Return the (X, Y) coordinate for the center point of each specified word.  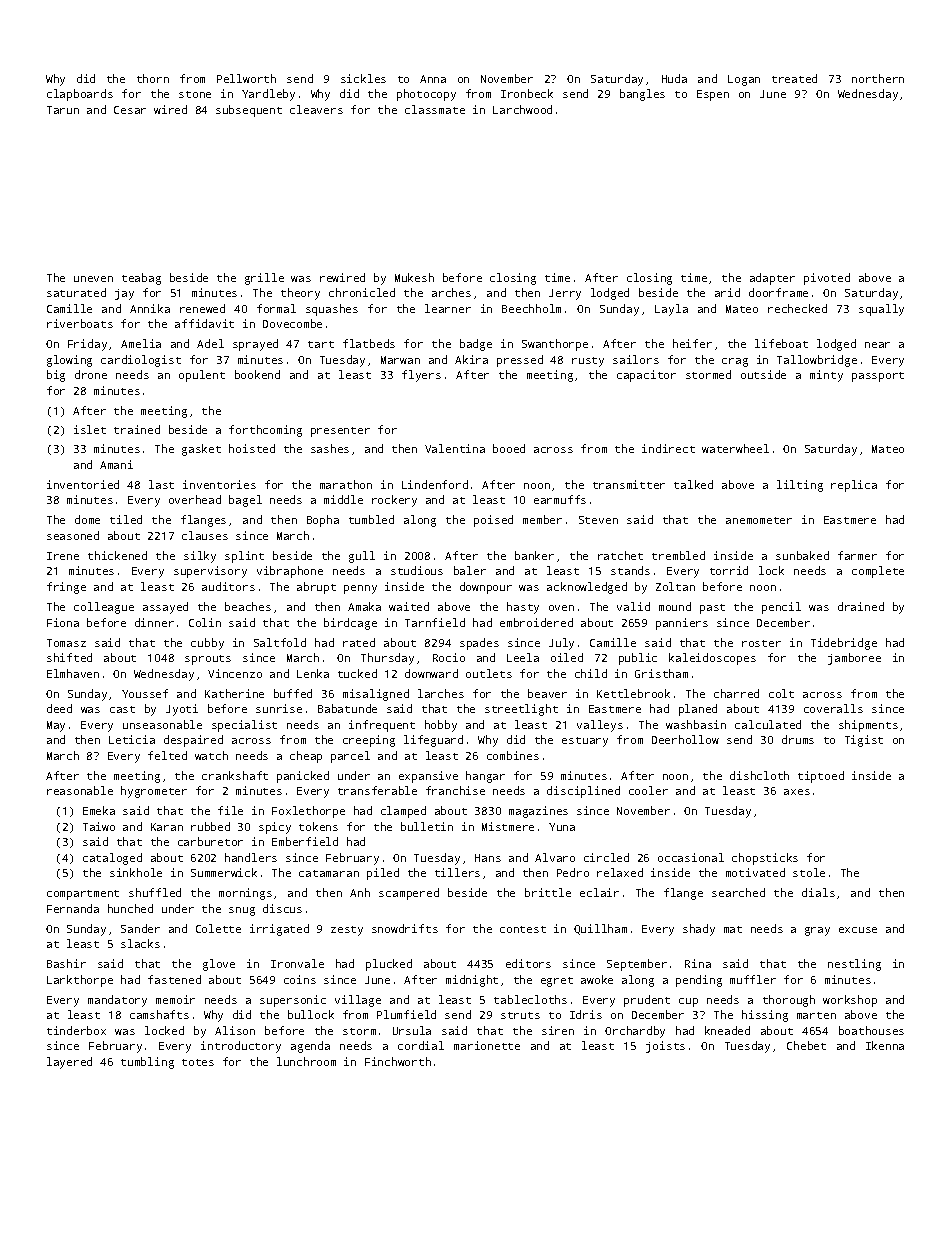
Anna (433, 79)
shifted (69, 657)
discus (282, 908)
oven (561, 608)
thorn (153, 78)
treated (794, 78)
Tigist (864, 741)
